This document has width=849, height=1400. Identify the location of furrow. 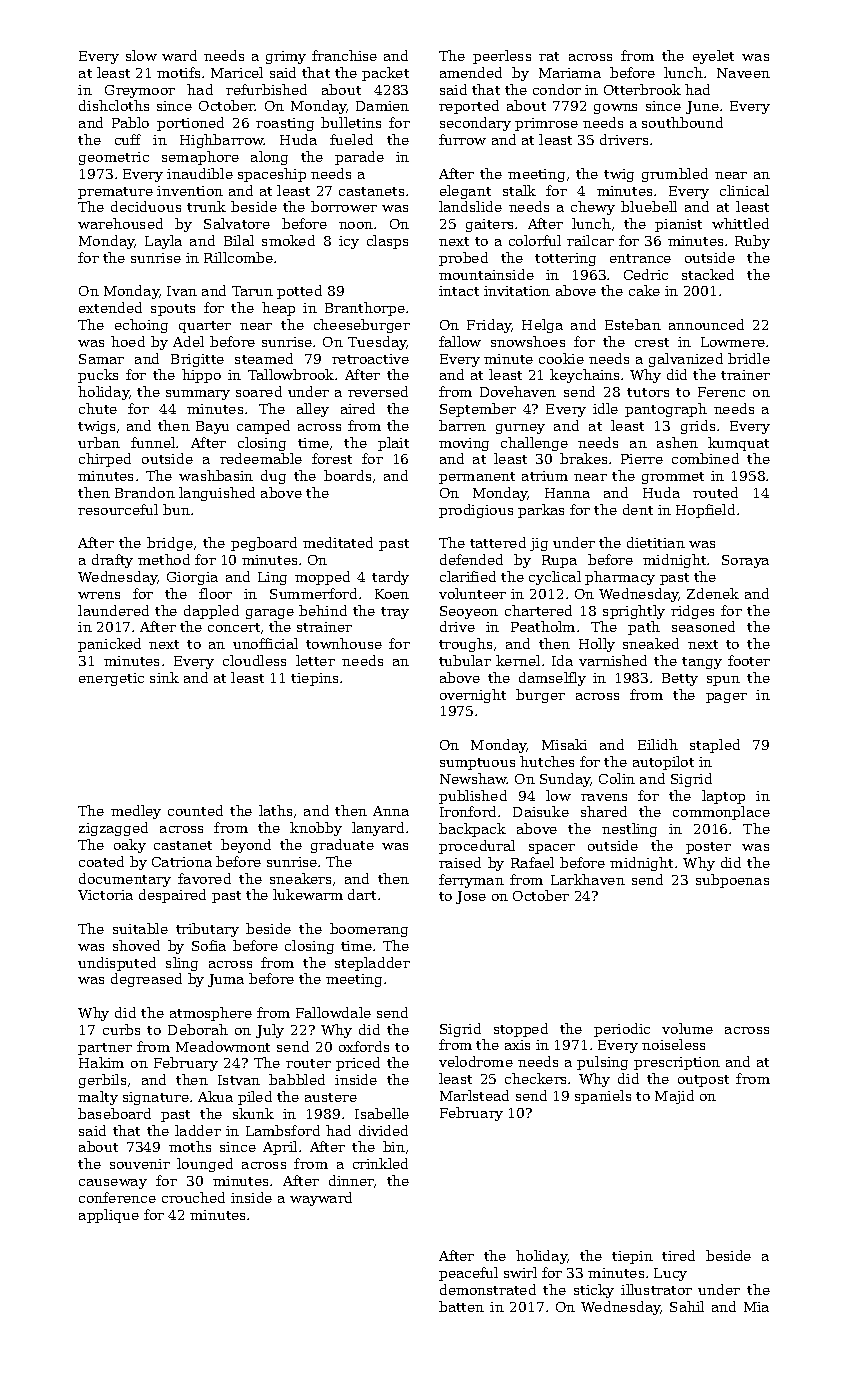
(462, 139).
